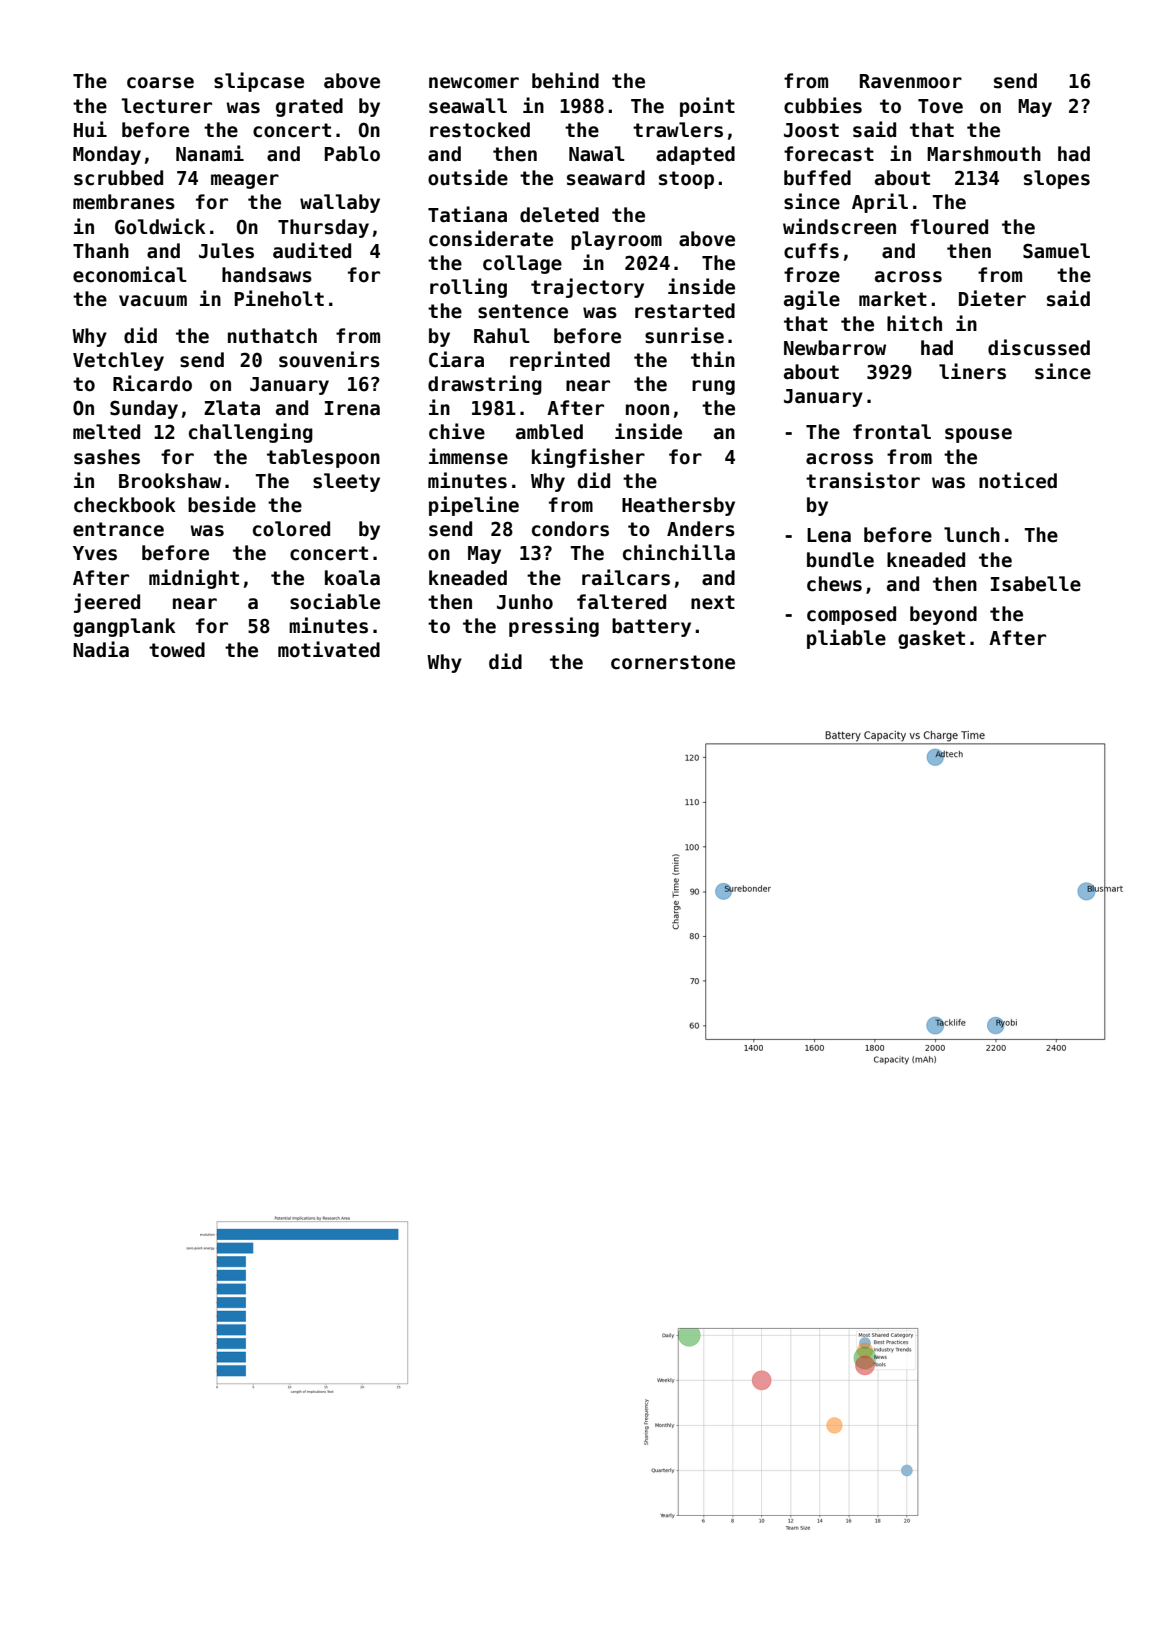  What do you see at coordinates (177, 650) in the screenshot?
I see `towed` at bounding box center [177, 650].
